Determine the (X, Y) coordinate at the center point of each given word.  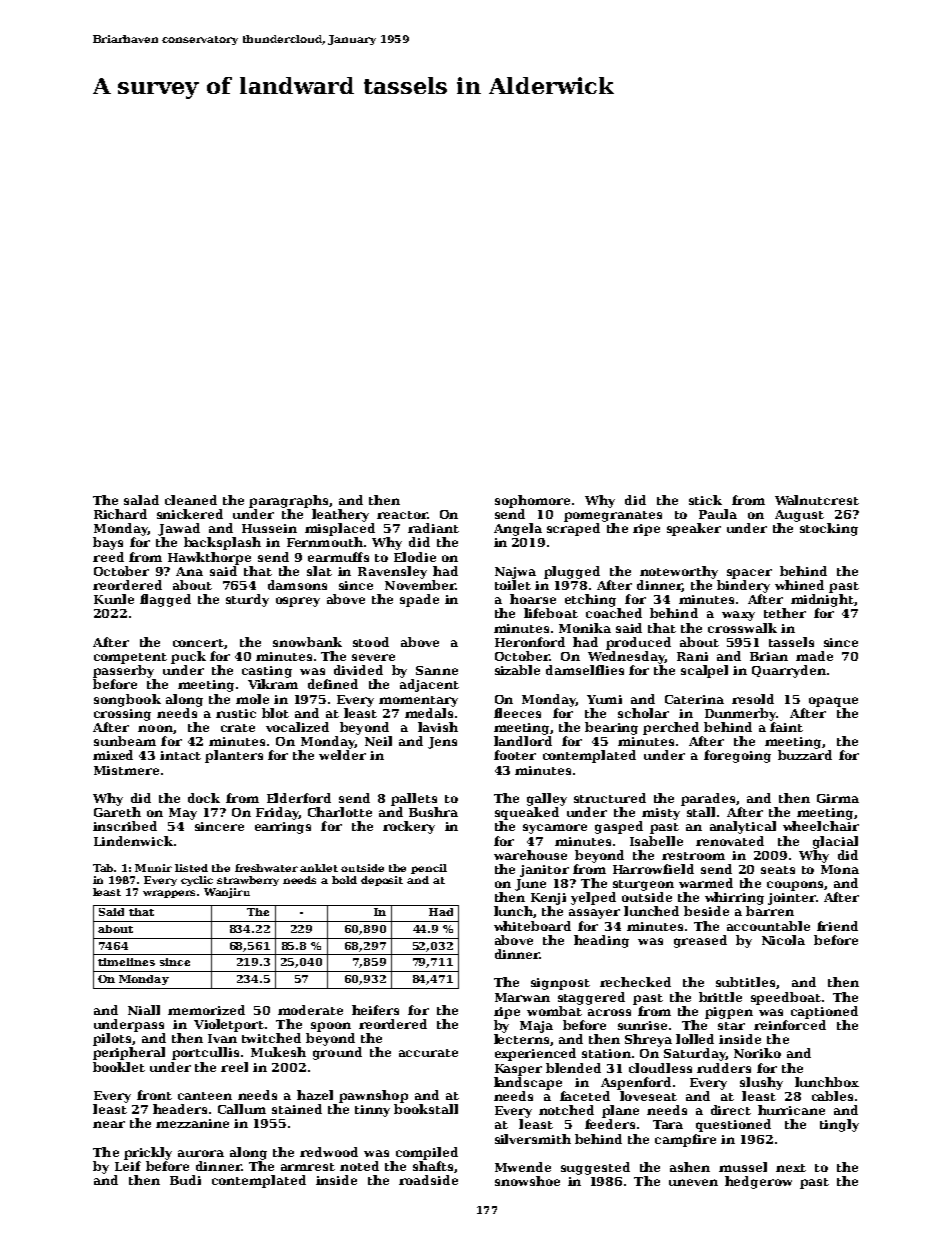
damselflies (585, 670)
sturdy (247, 600)
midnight (823, 600)
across (609, 1012)
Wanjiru (227, 893)
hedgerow (758, 1182)
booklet (119, 1067)
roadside (428, 1180)
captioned (824, 1012)
